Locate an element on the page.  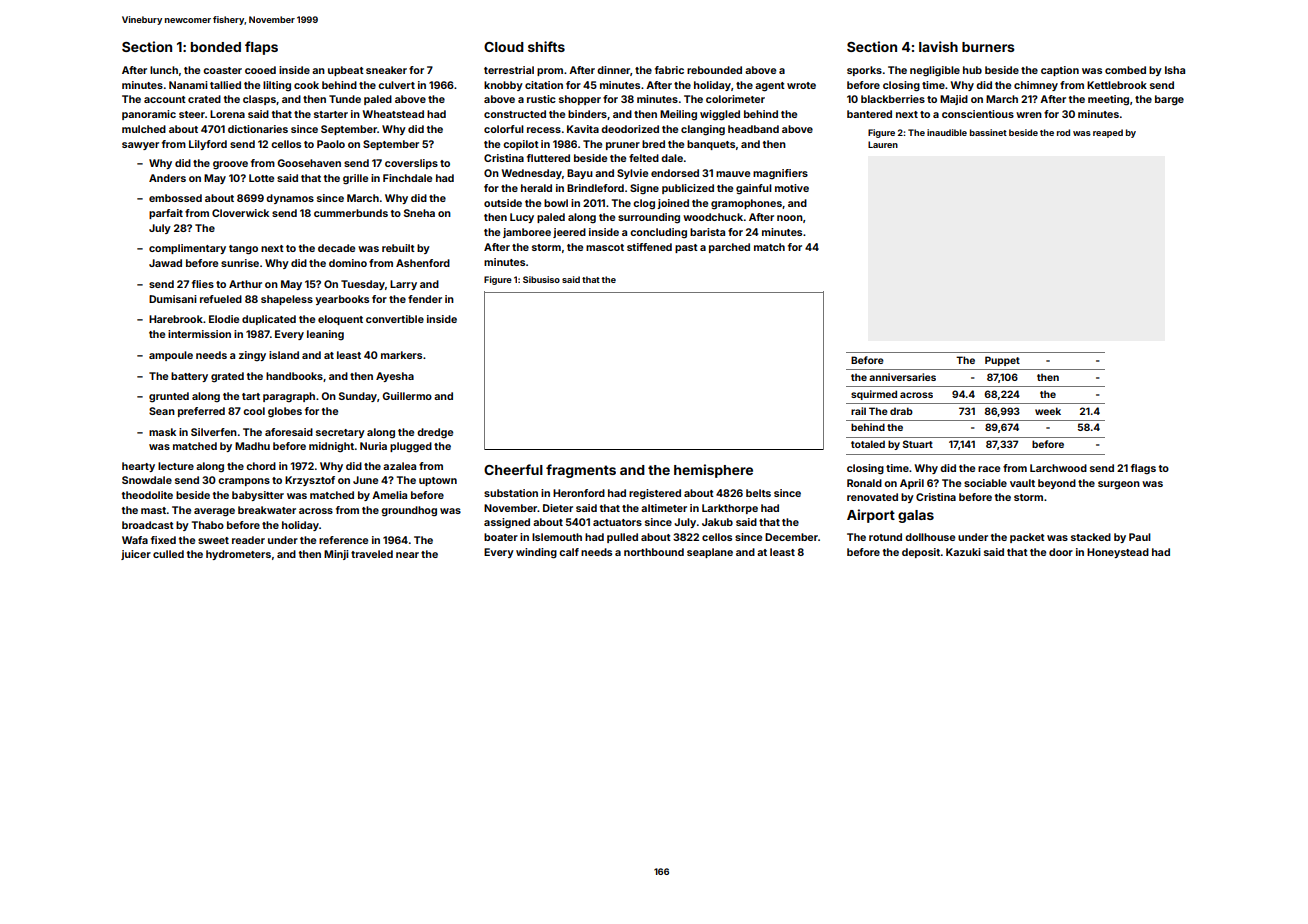
near is located at coordinates (407, 555).
